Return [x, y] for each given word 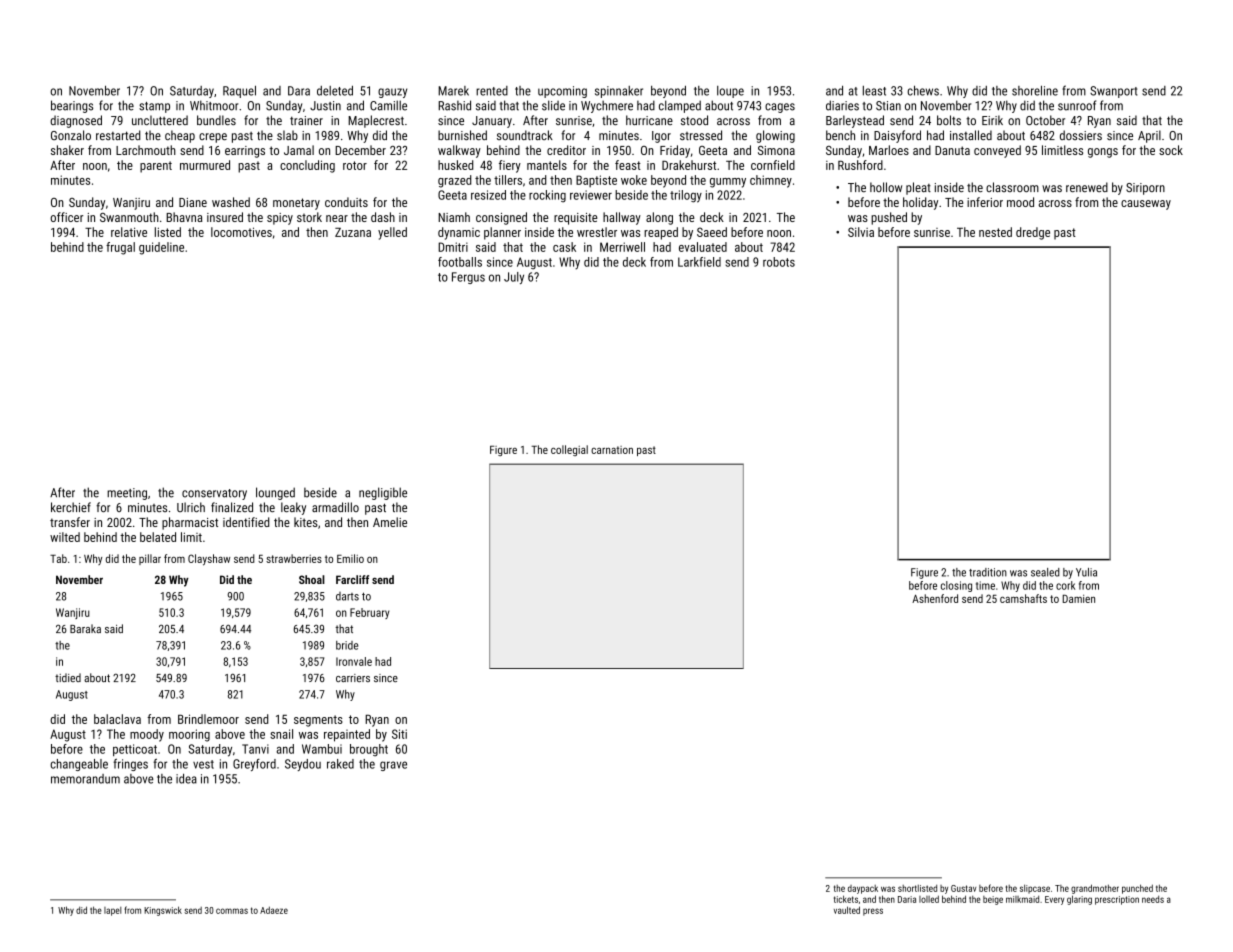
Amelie [390, 522]
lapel [113, 911]
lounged [275, 493]
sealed [1045, 572]
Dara [299, 91]
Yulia [1086, 572]
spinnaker [619, 92]
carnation [612, 450]
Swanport [1113, 92]
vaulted [847, 910]
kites [306, 522]
